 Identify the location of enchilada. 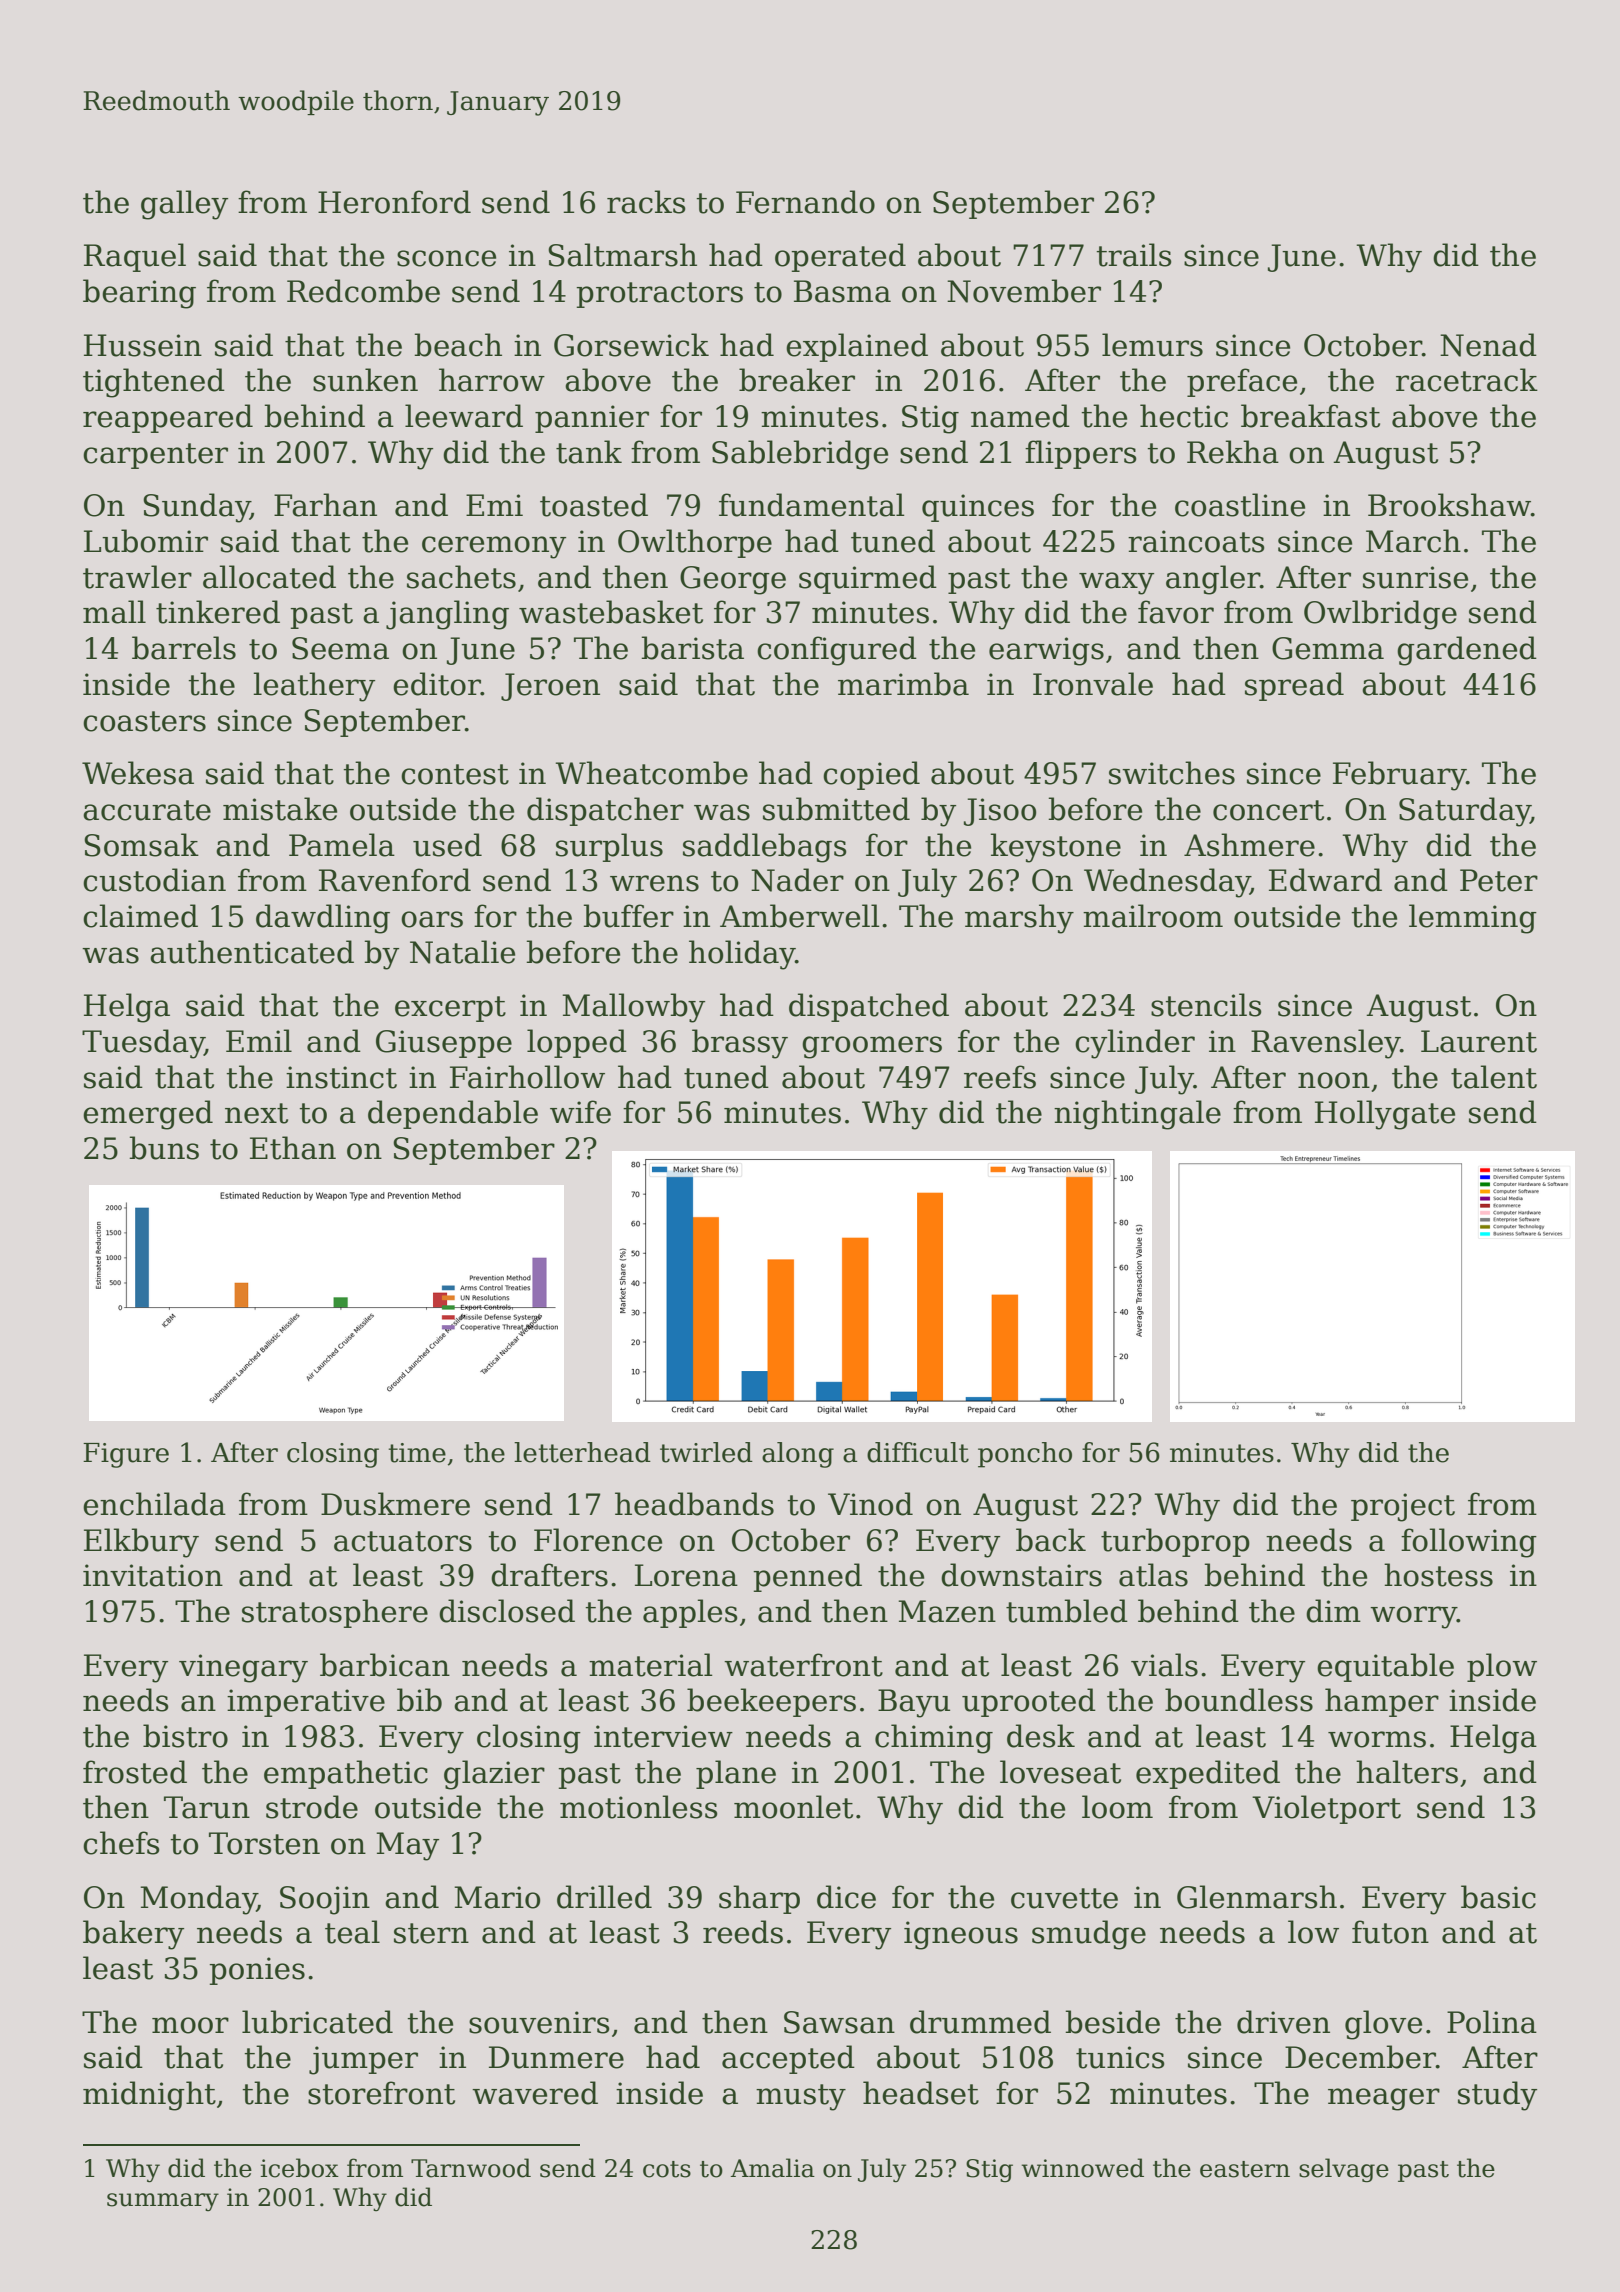
(154, 1504).
